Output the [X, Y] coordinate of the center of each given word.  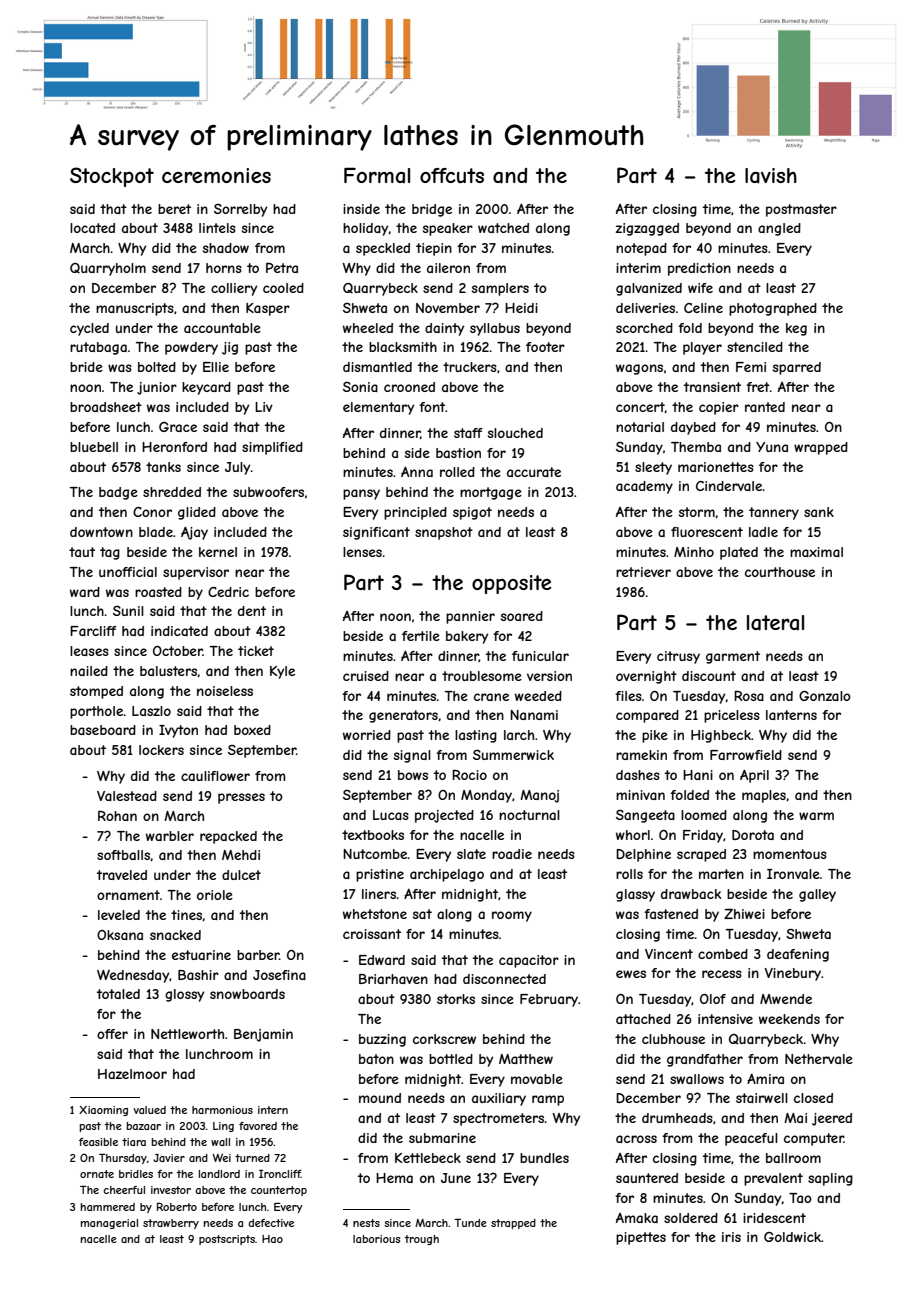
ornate [97, 1174]
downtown [101, 532]
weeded [538, 696]
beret [174, 209]
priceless [732, 716]
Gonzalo [825, 696]
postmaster [801, 210]
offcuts [452, 175]
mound [380, 1098]
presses [241, 798]
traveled [122, 875]
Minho [694, 552]
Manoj [539, 796]
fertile [421, 636]
